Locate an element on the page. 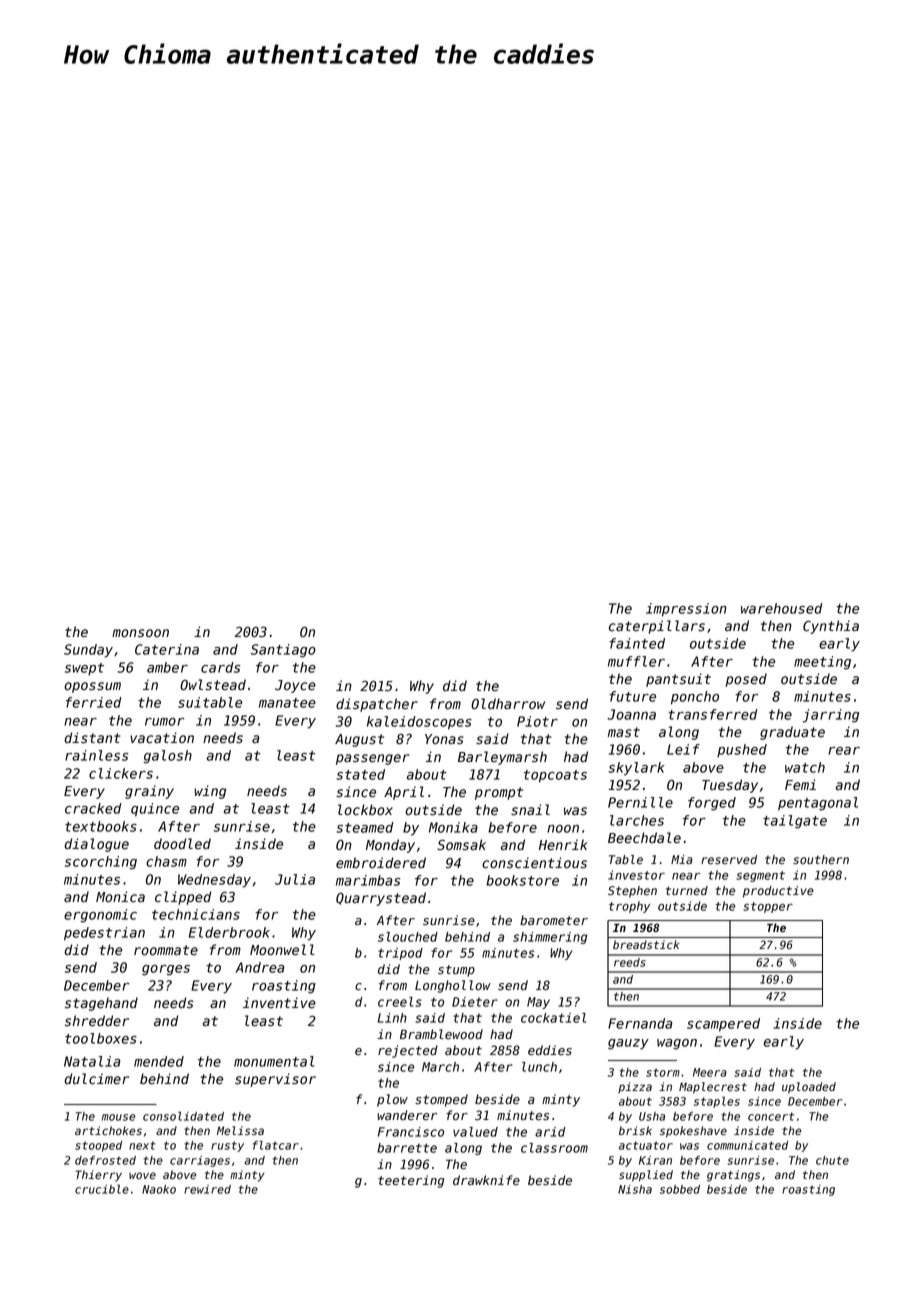 The width and height of the document is (924, 1308). tripod is located at coordinates (400, 954).
